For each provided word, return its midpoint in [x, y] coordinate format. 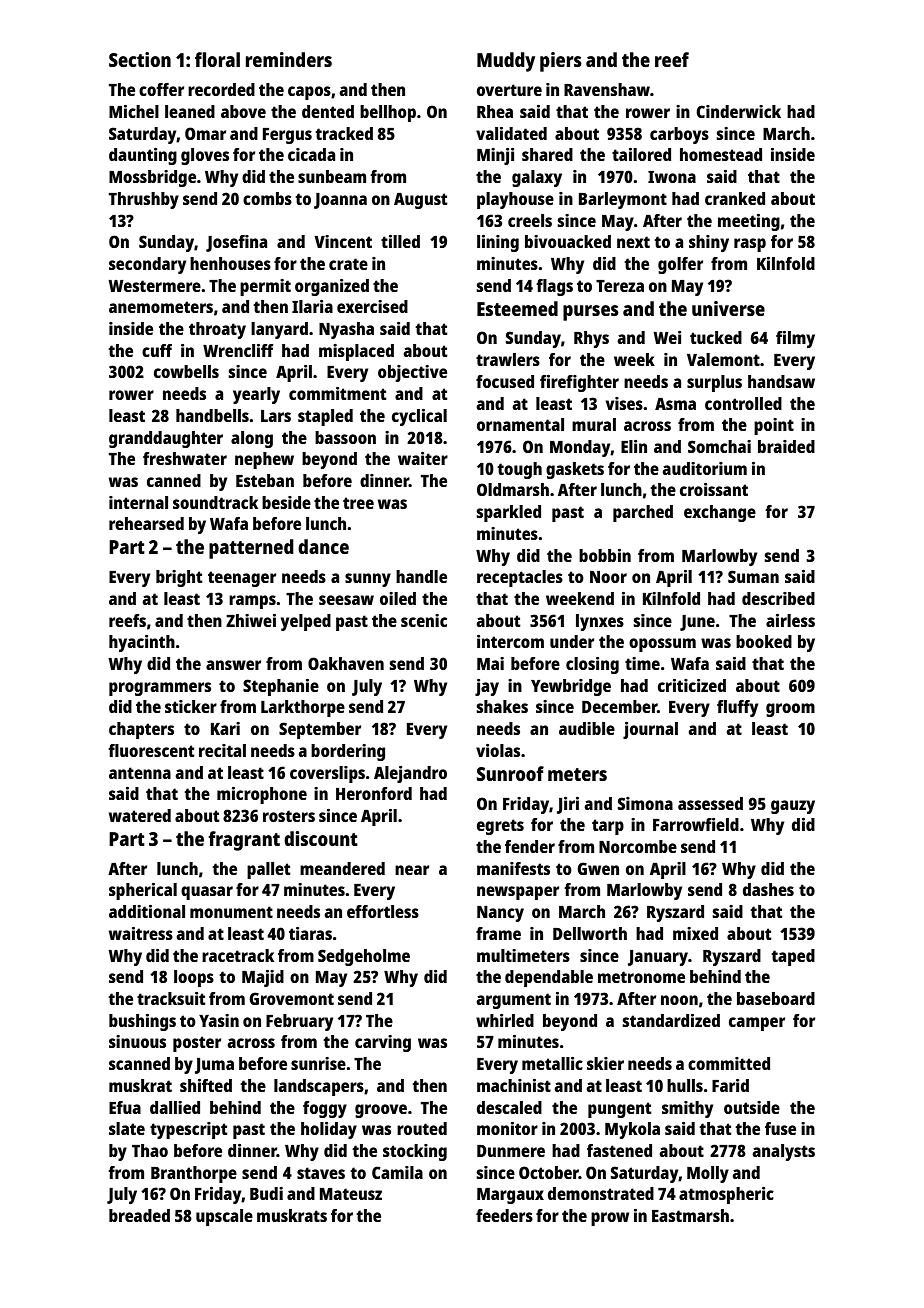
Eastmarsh [690, 1215]
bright [179, 578]
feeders [504, 1215]
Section [140, 59]
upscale [224, 1217]
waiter [423, 458]
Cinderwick [739, 111]
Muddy [506, 62]
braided [786, 446]
